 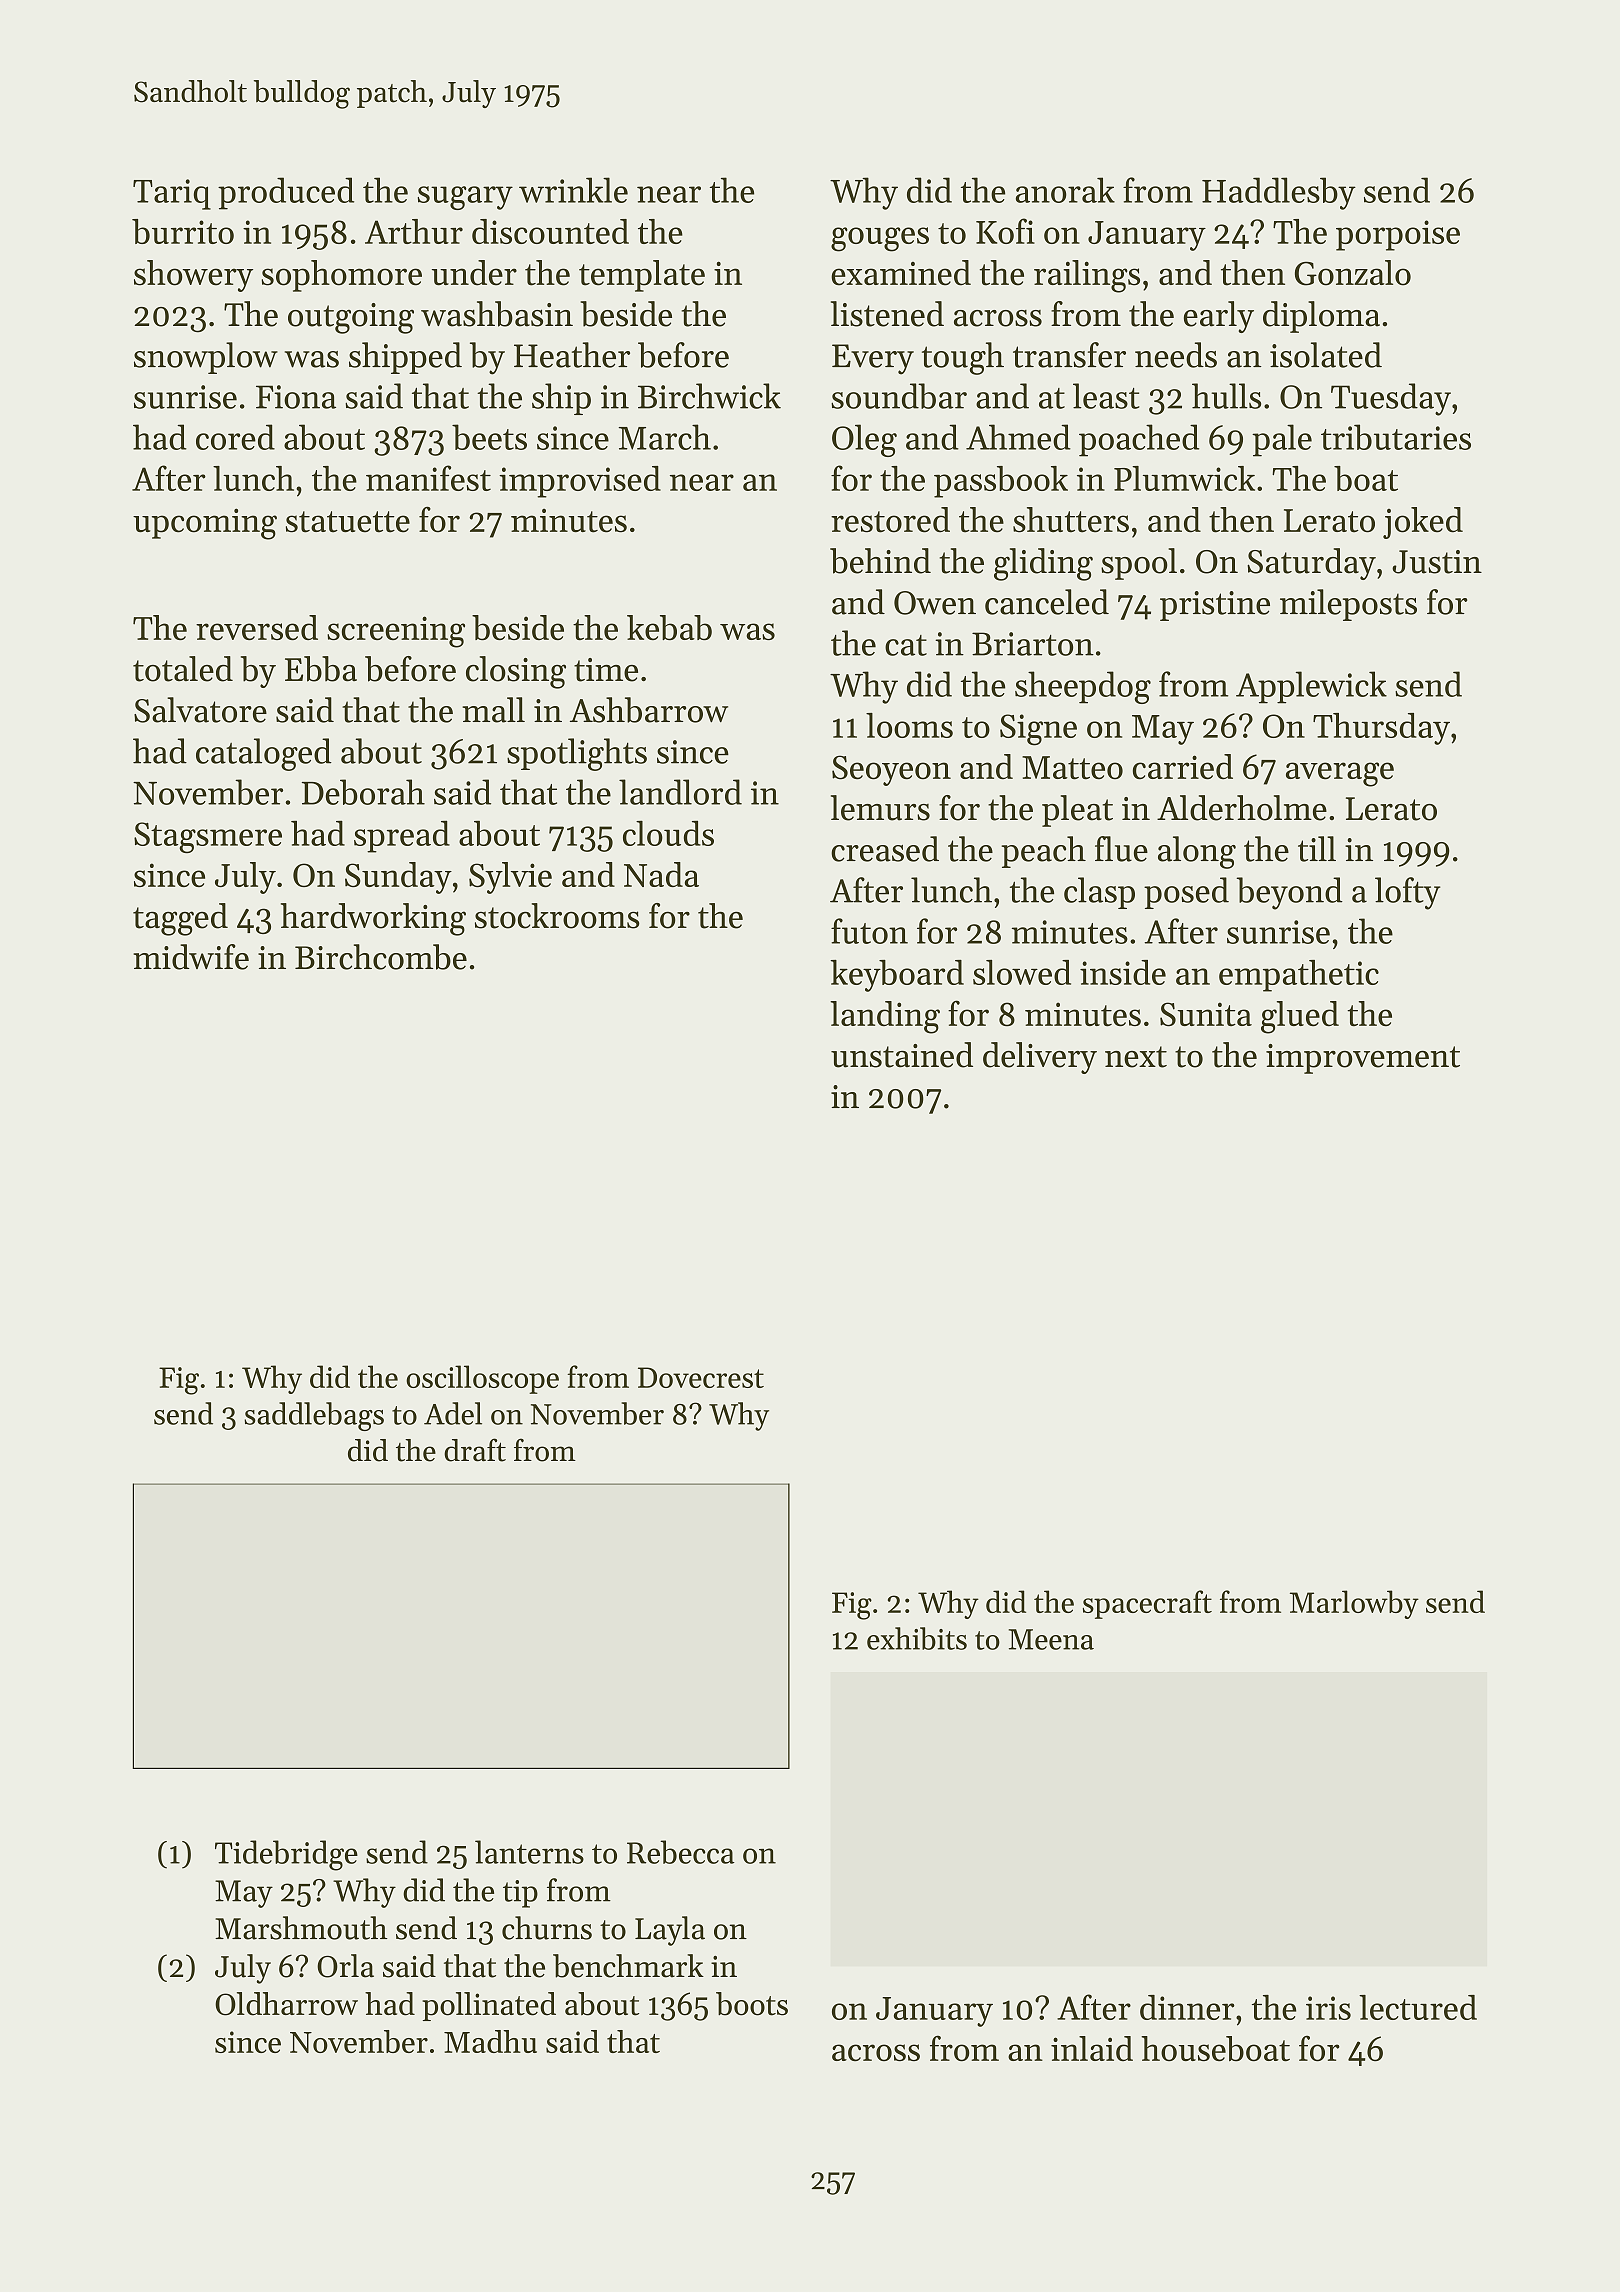 I want to click on Birchcombe, so click(x=381, y=957).
